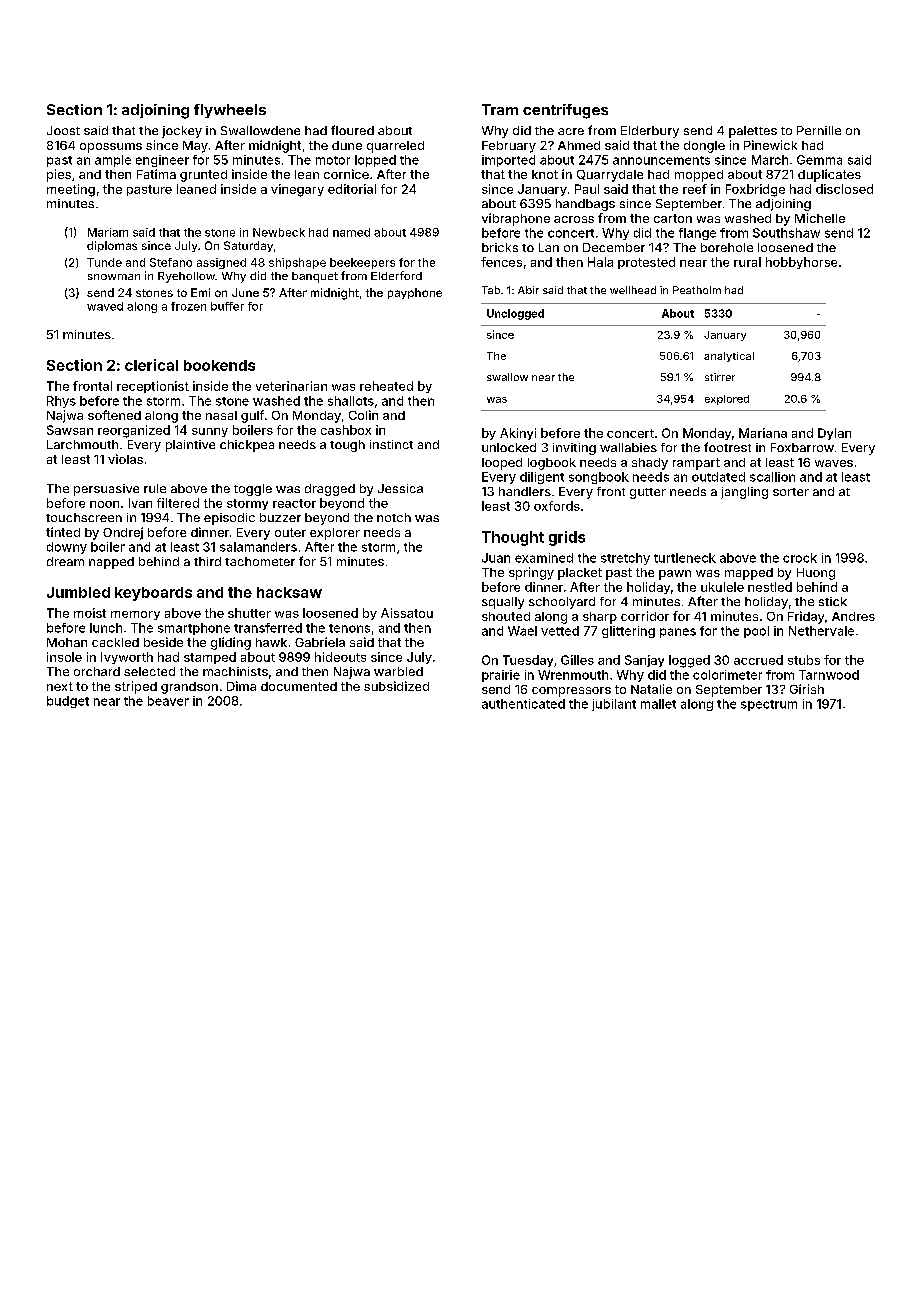  Describe the element at coordinates (744, 493) in the screenshot. I see `jangling` at that location.
